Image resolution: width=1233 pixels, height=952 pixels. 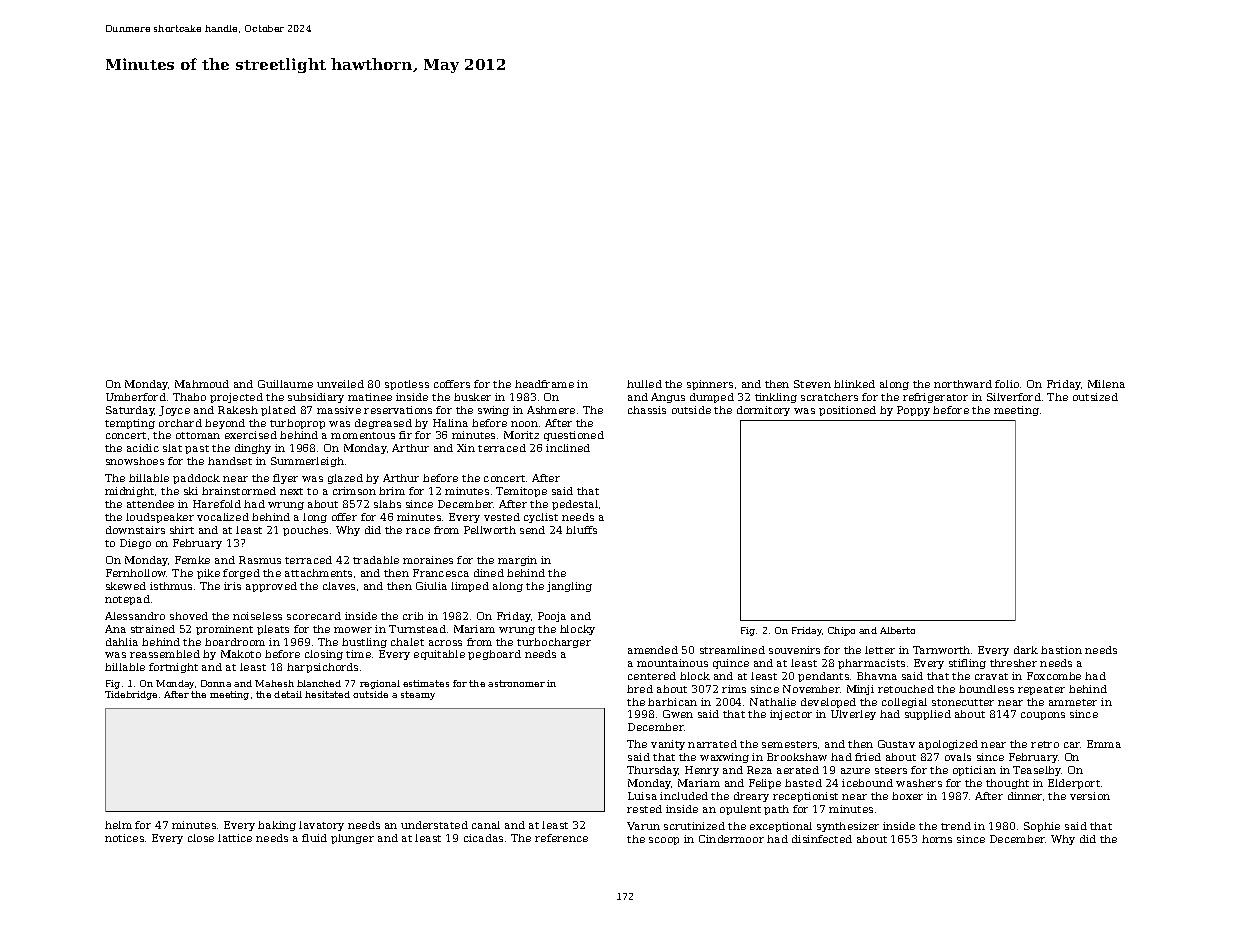 What do you see at coordinates (678, 714) in the screenshot?
I see `Gwen` at bounding box center [678, 714].
